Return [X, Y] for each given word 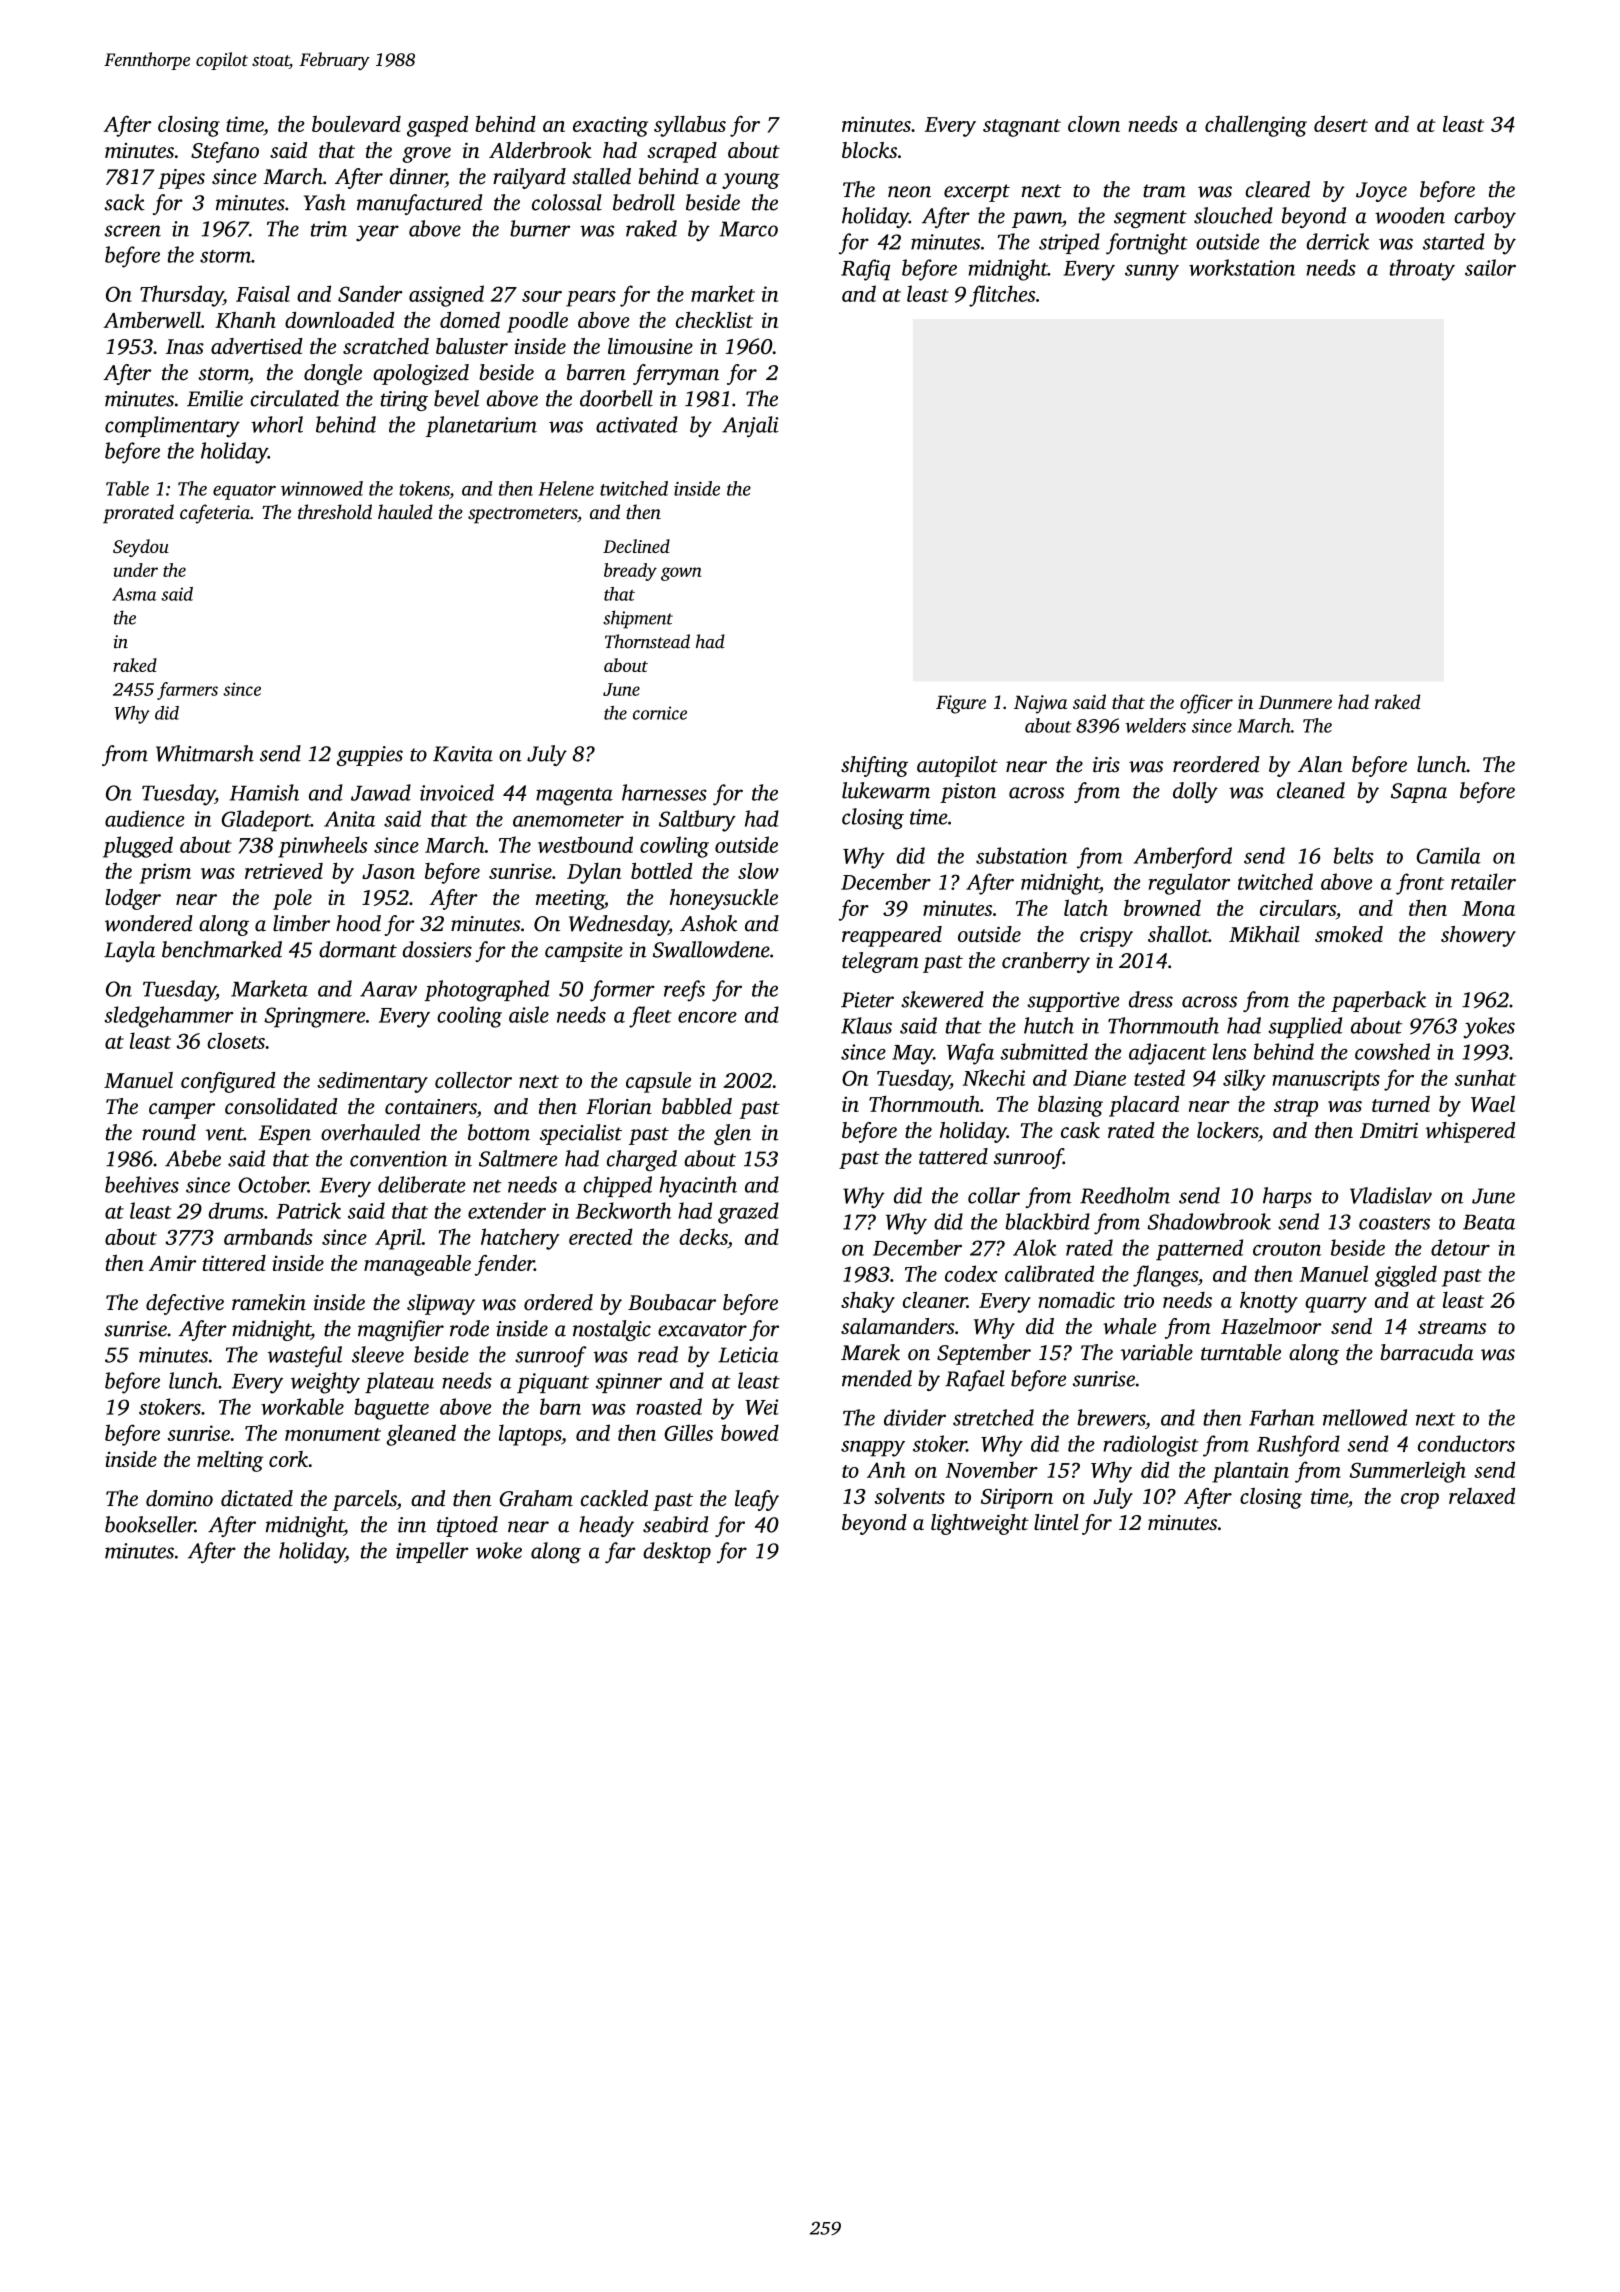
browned [1162, 908]
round [169, 1132]
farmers [187, 691]
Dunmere [1295, 702]
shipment [638, 619]
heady [606, 1526]
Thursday [181, 296]
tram [1164, 191]
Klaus [866, 1025]
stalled [601, 176]
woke [499, 1550]
